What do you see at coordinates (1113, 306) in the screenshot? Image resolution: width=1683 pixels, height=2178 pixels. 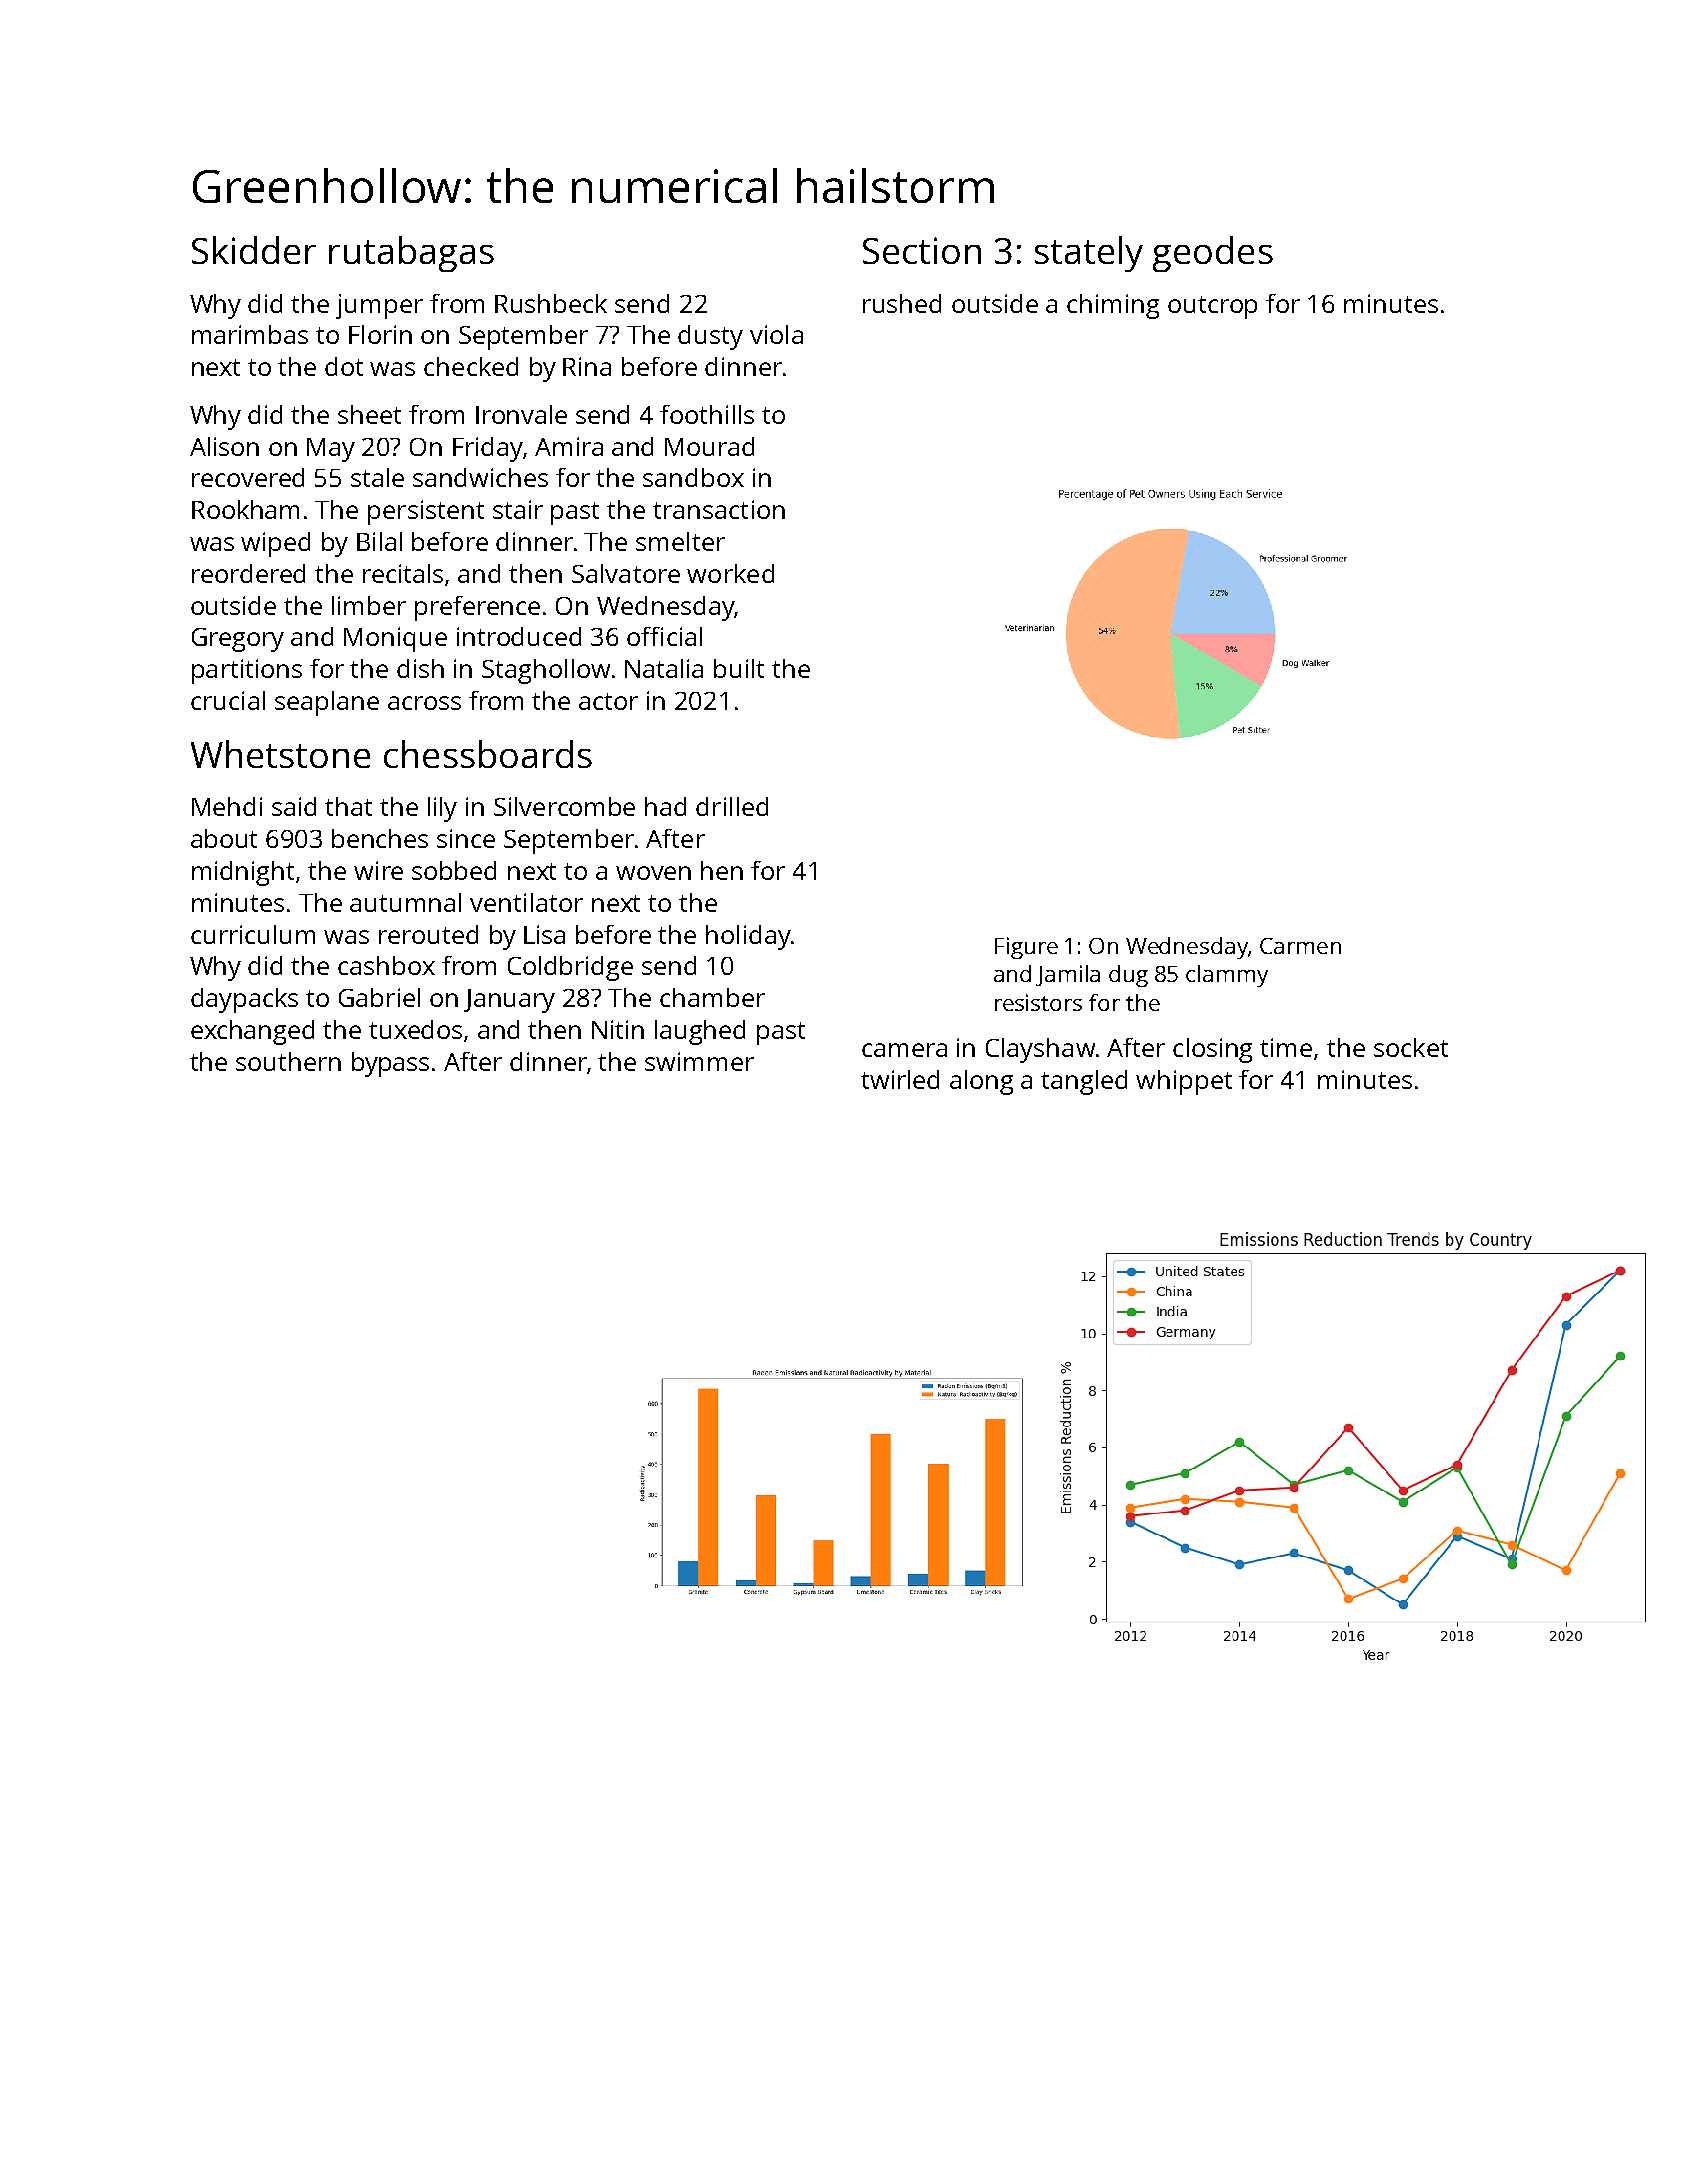 I see `chiming` at bounding box center [1113, 306].
